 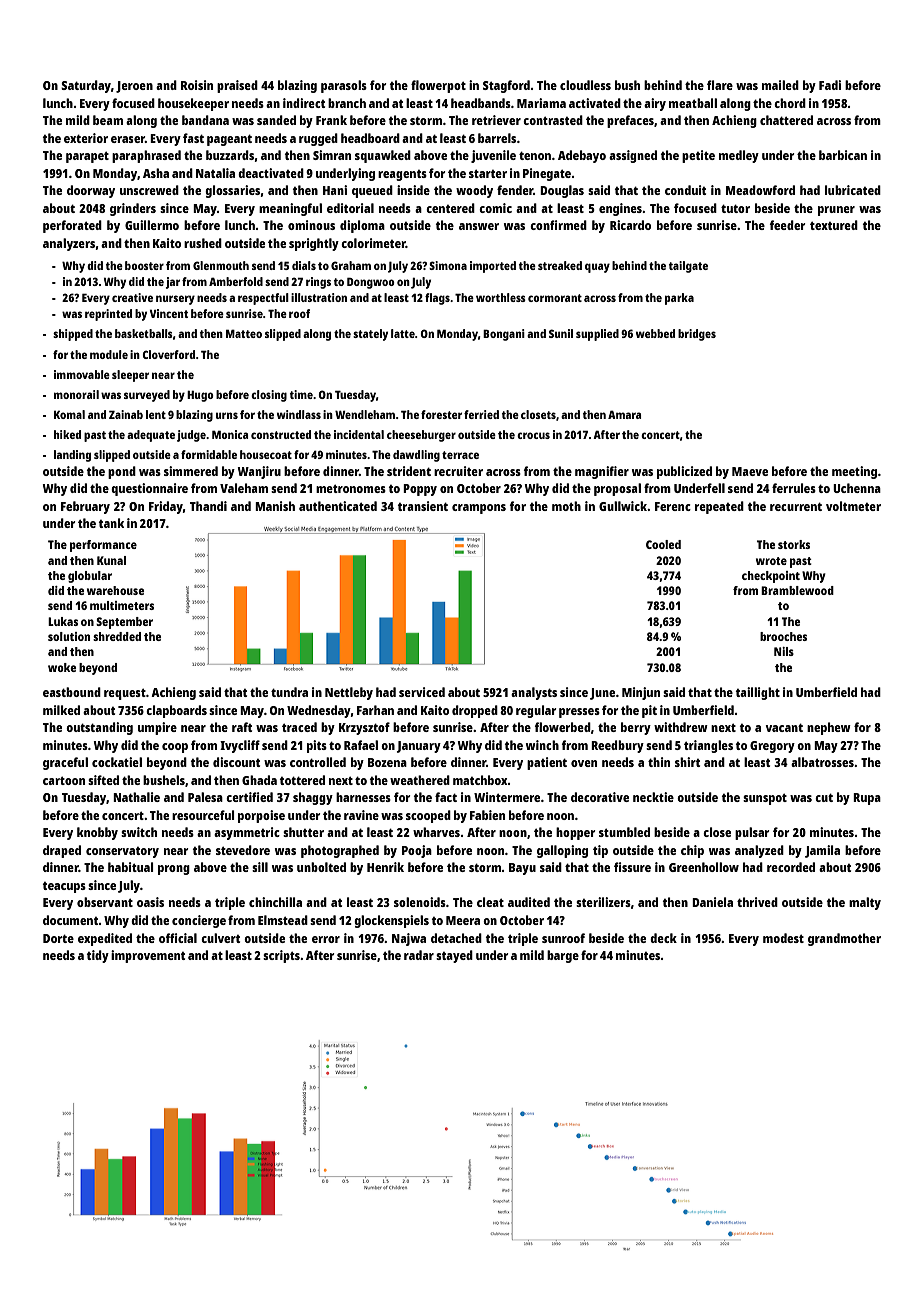 What do you see at coordinates (351, 489) in the image?
I see `metronomes` at bounding box center [351, 489].
